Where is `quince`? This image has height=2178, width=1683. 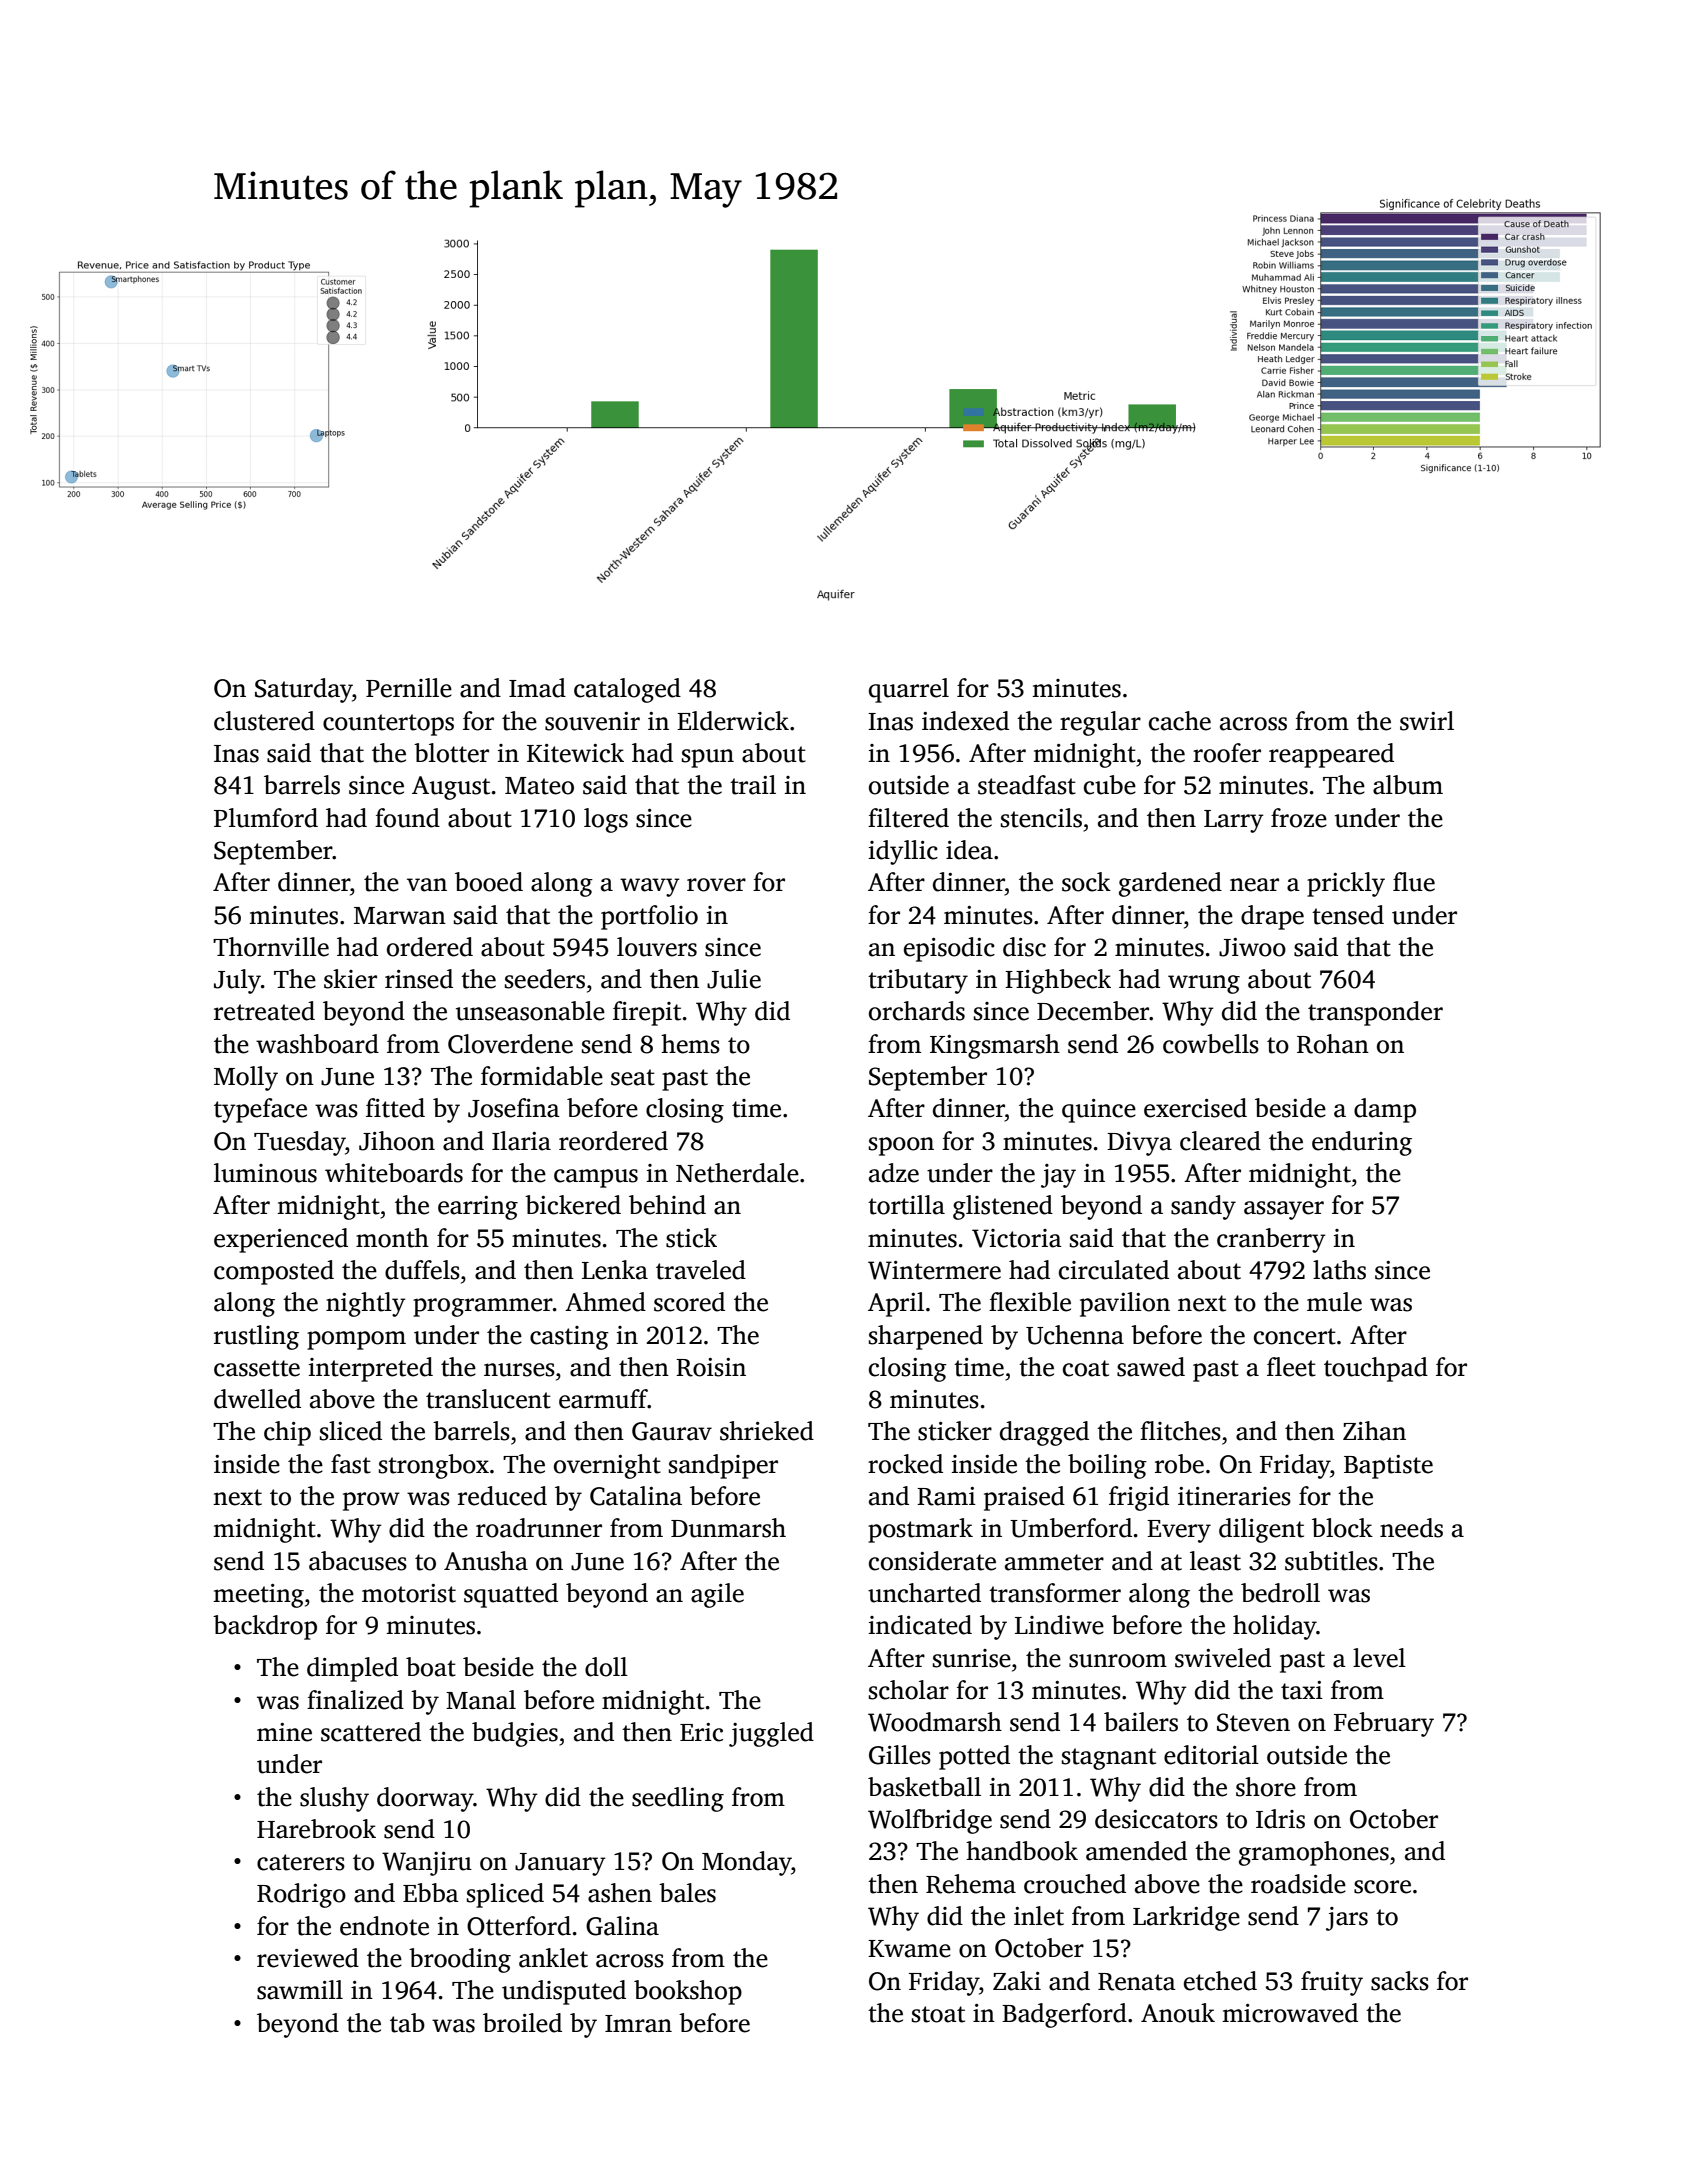
quince is located at coordinates (1099, 1111).
